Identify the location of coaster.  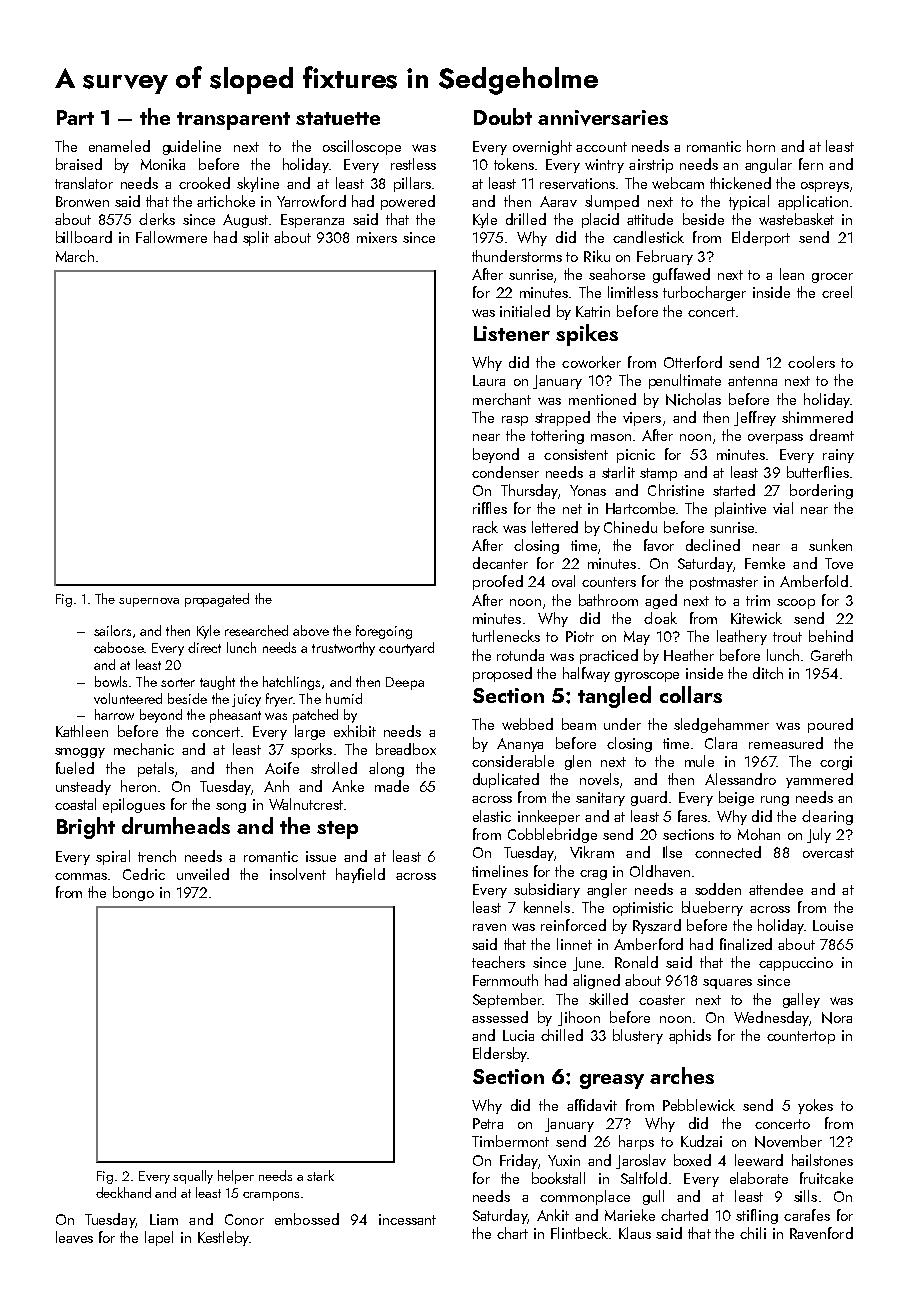
(662, 1000).
